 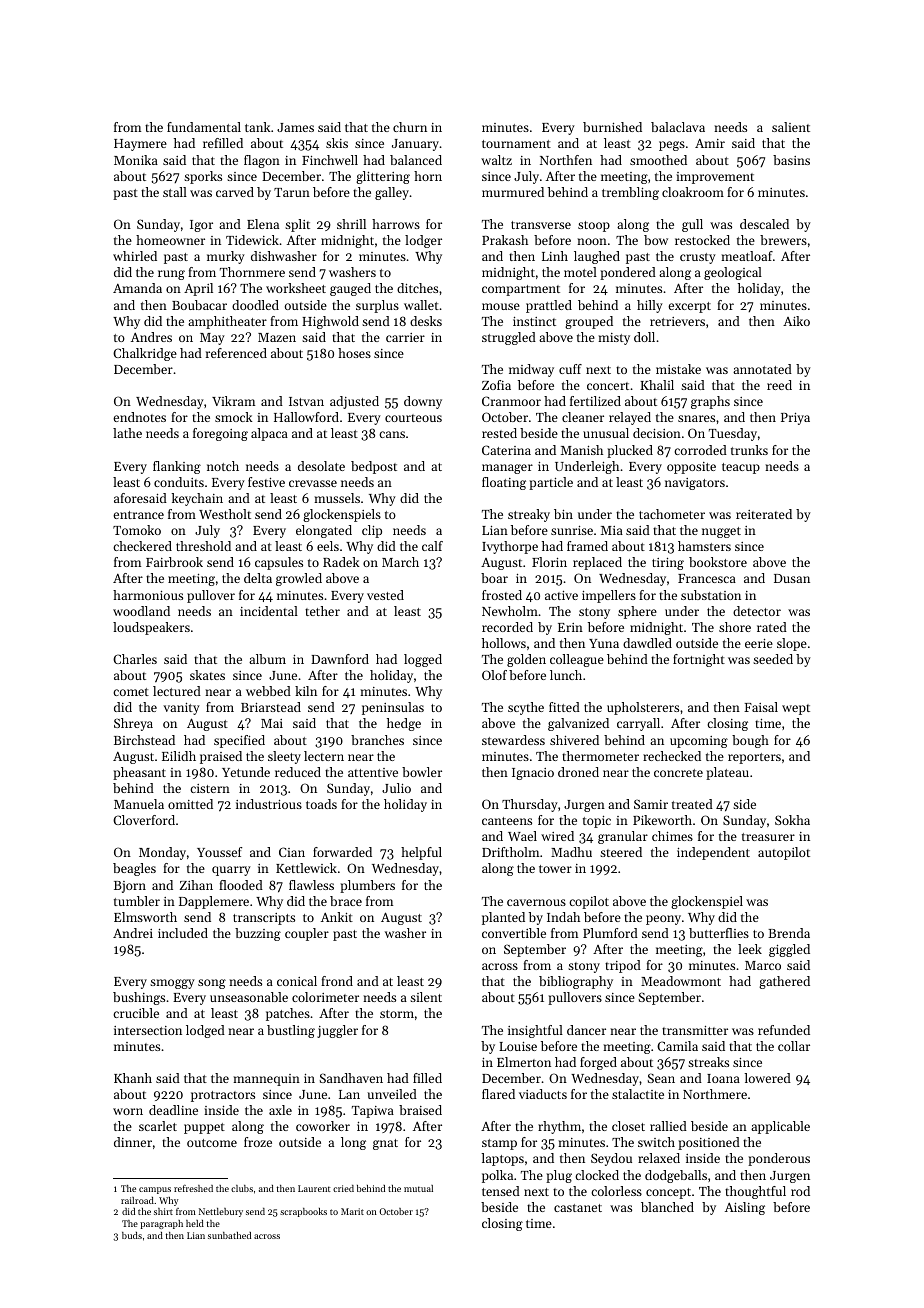 I want to click on galley, so click(x=392, y=193).
